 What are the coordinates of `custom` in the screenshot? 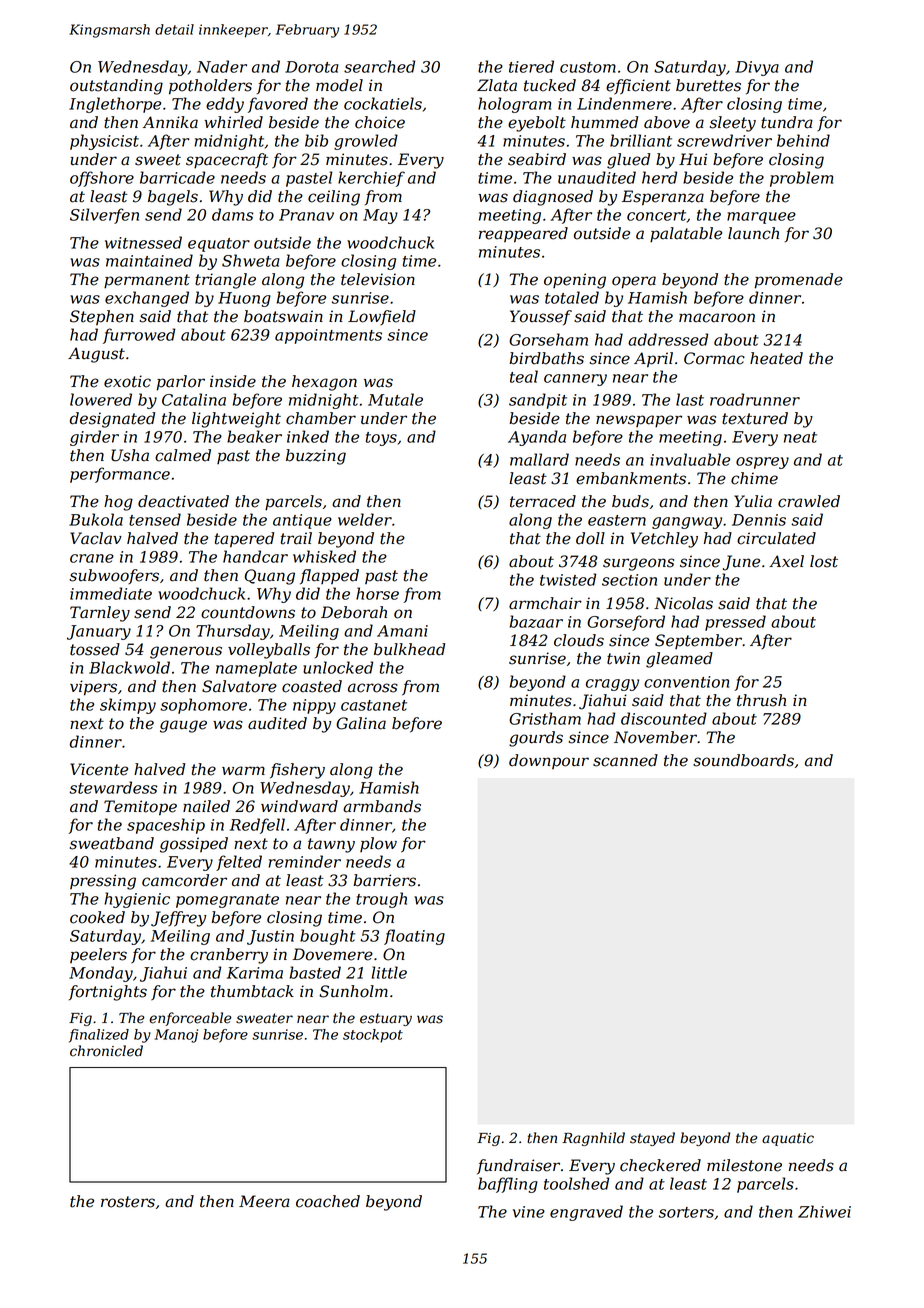 It's located at (588, 67).
